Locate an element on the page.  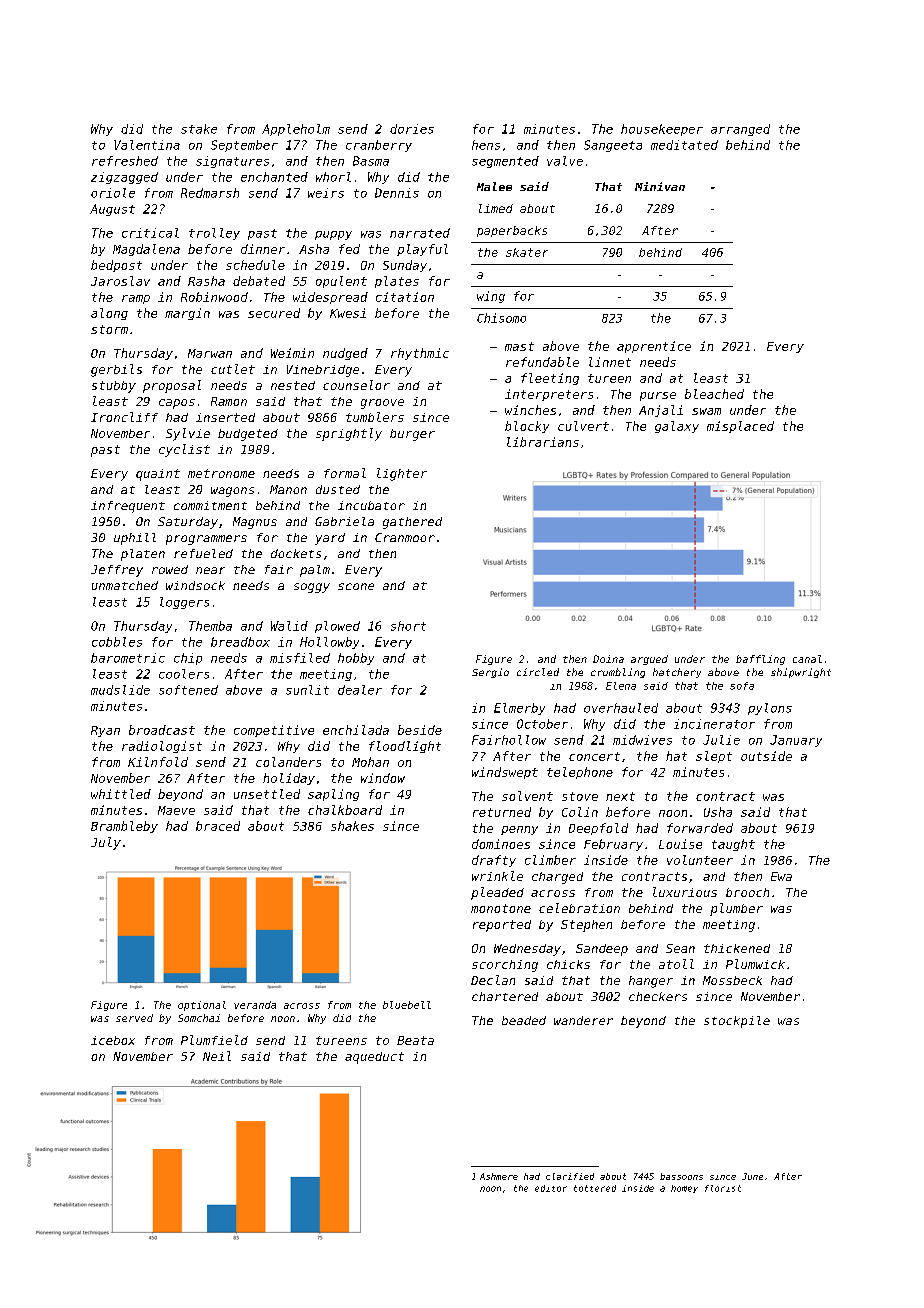
hens is located at coordinates (486, 145).
